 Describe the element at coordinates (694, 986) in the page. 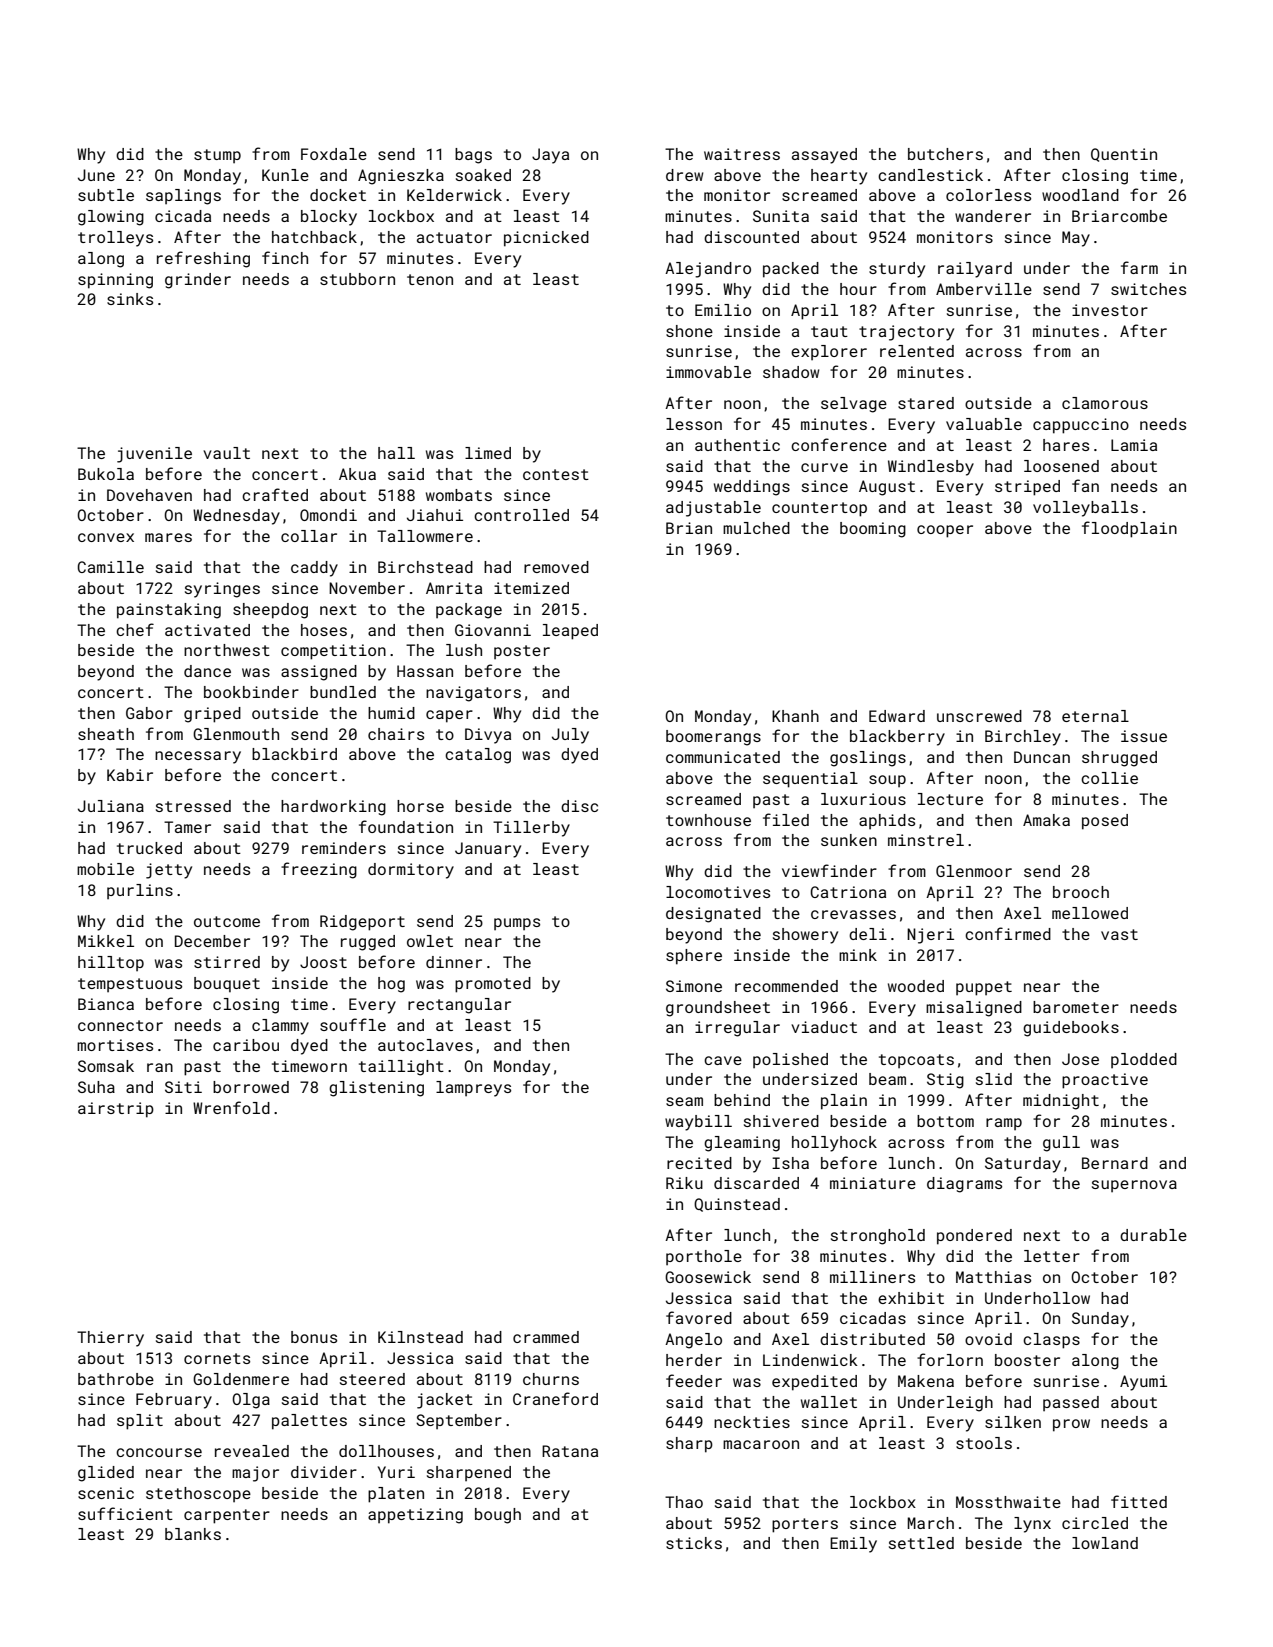

I see `Simone` at that location.
